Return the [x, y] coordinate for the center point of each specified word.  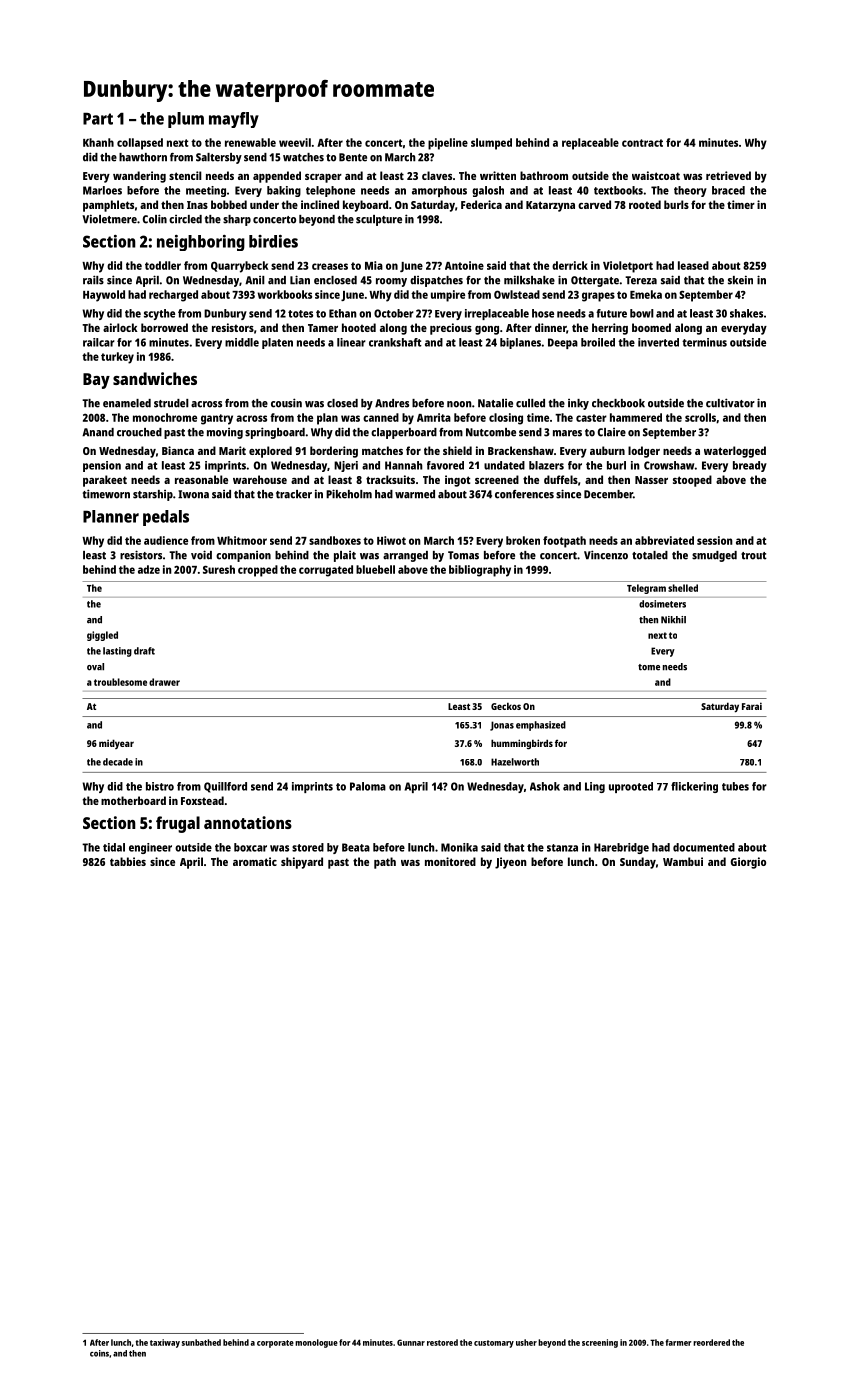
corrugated [326, 571]
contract [642, 143]
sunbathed [201, 1342]
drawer [164, 682]
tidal [114, 847]
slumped [491, 144]
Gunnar [411, 1342]
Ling [595, 787]
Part [98, 119]
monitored [450, 861]
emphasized [541, 726]
